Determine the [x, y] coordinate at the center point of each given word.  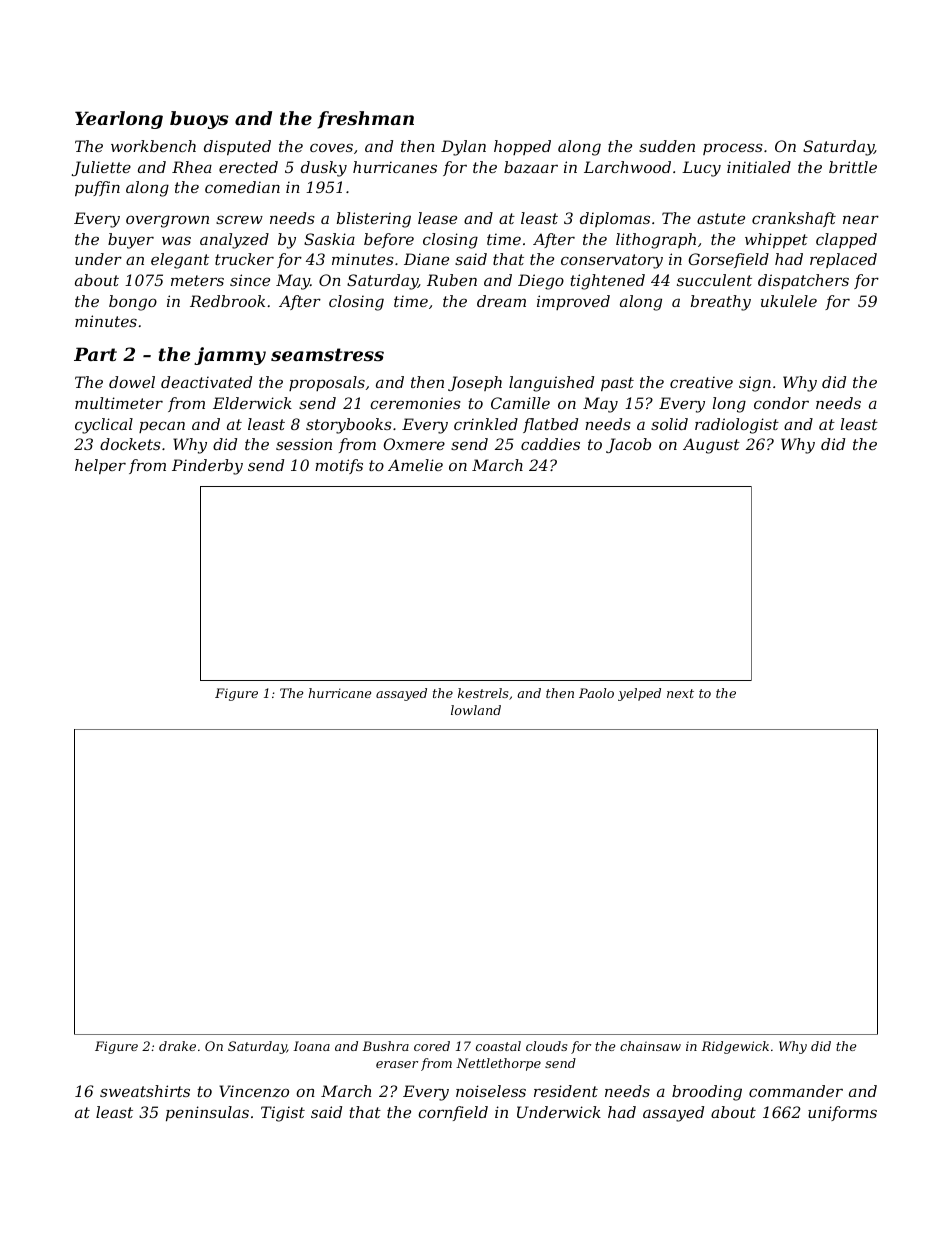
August [711, 446]
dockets [130, 444]
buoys [199, 120]
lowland [476, 710]
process [733, 149]
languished [551, 384]
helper [100, 466]
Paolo [596, 693]
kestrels [483, 693]
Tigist [283, 1114]
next [680, 693]
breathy [721, 303]
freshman [366, 120]
